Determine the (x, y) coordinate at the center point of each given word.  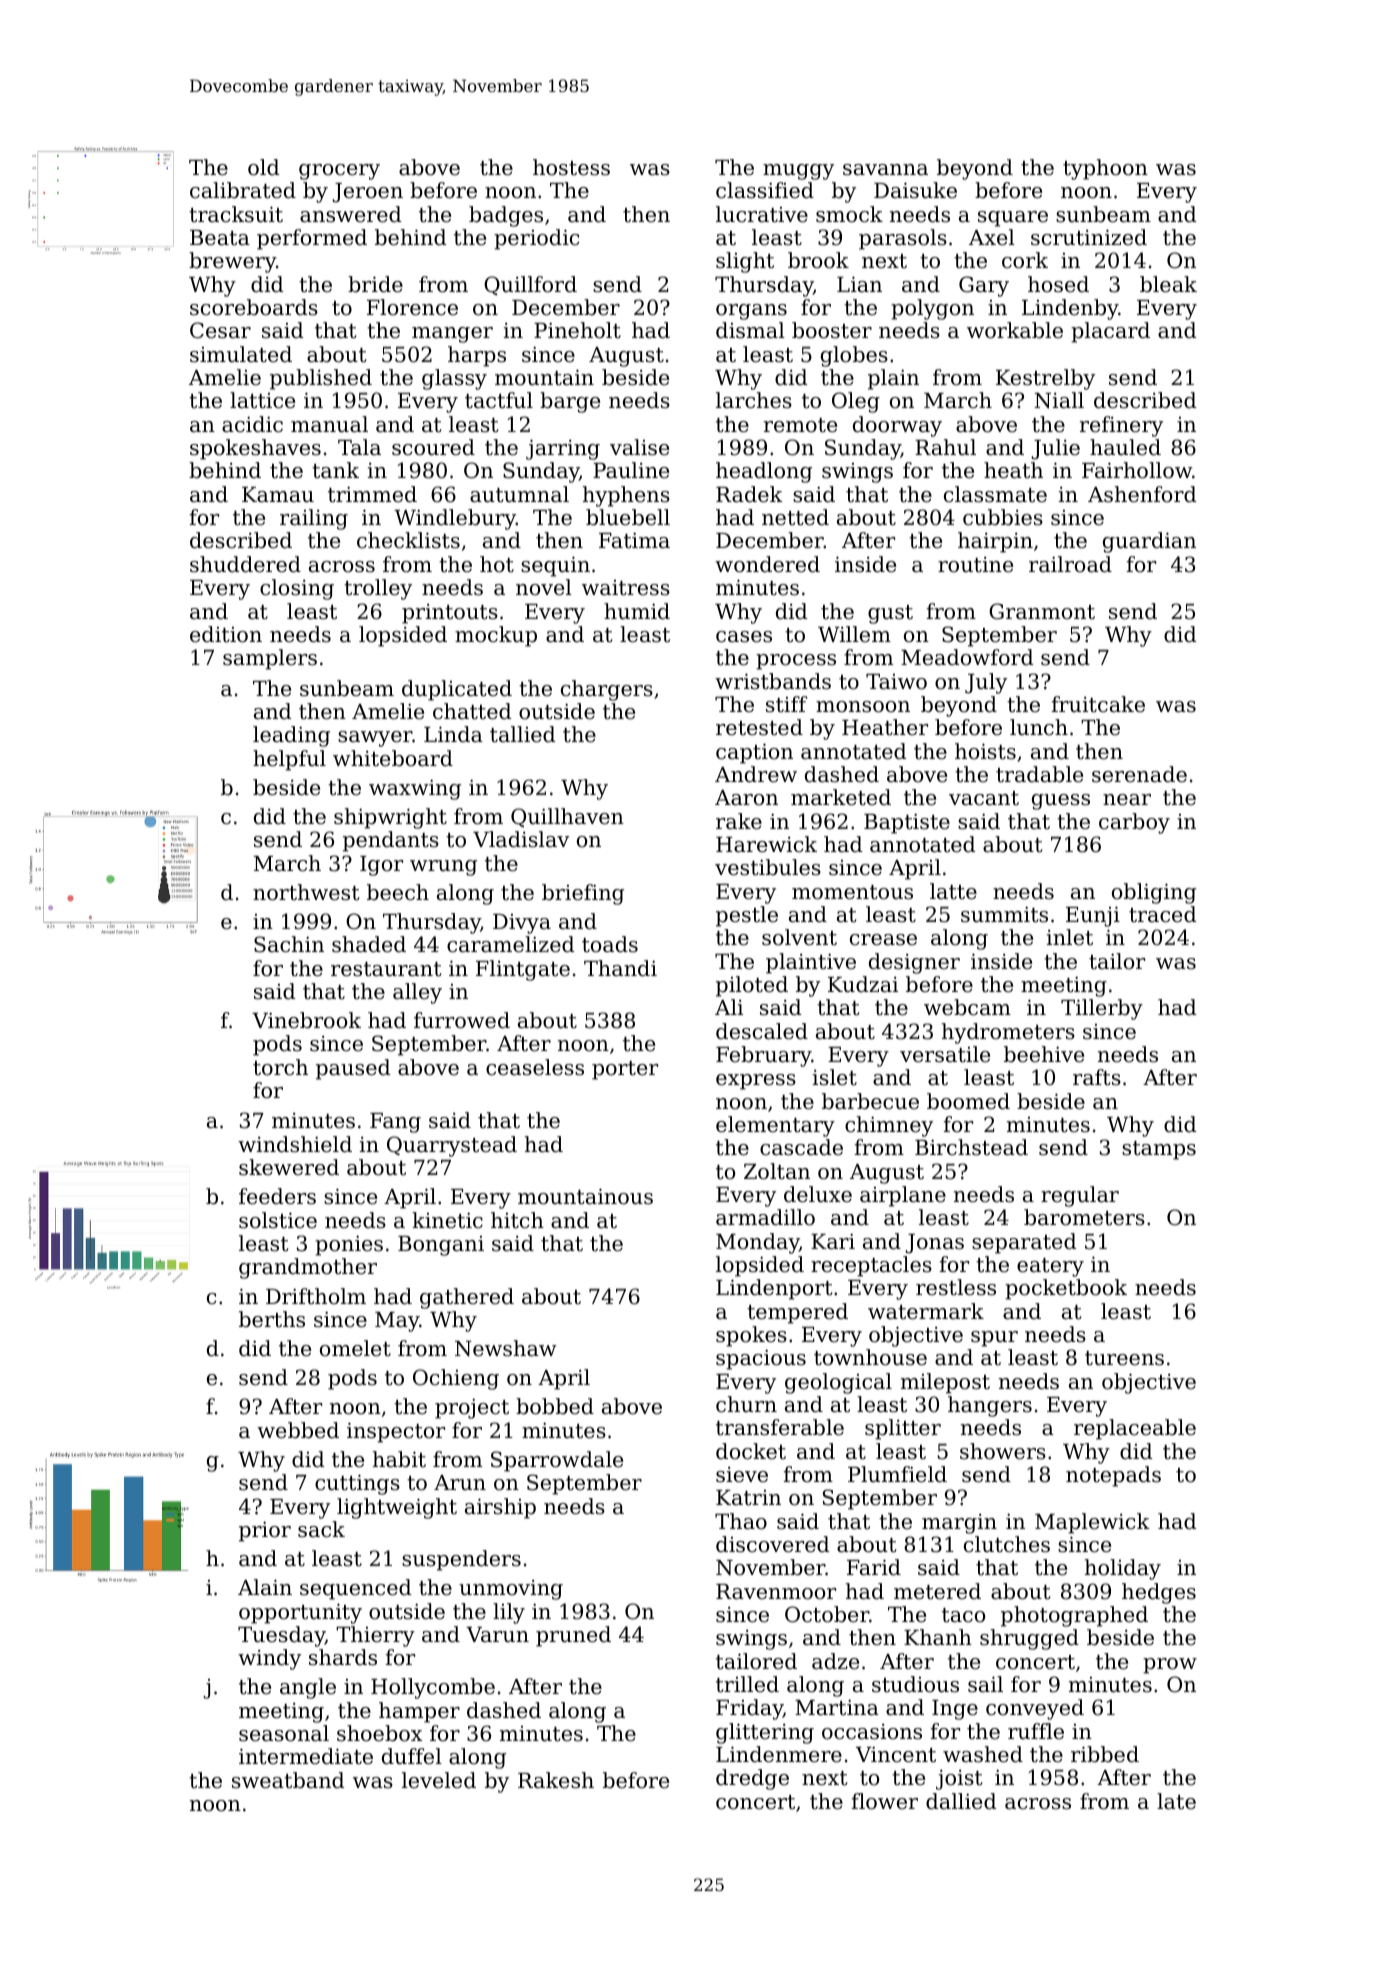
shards (343, 1657)
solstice (278, 1220)
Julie (1055, 449)
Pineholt (577, 330)
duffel (412, 1756)
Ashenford (1142, 494)
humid (637, 611)
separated (1024, 1243)
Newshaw (506, 1348)
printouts (450, 614)
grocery (339, 172)
